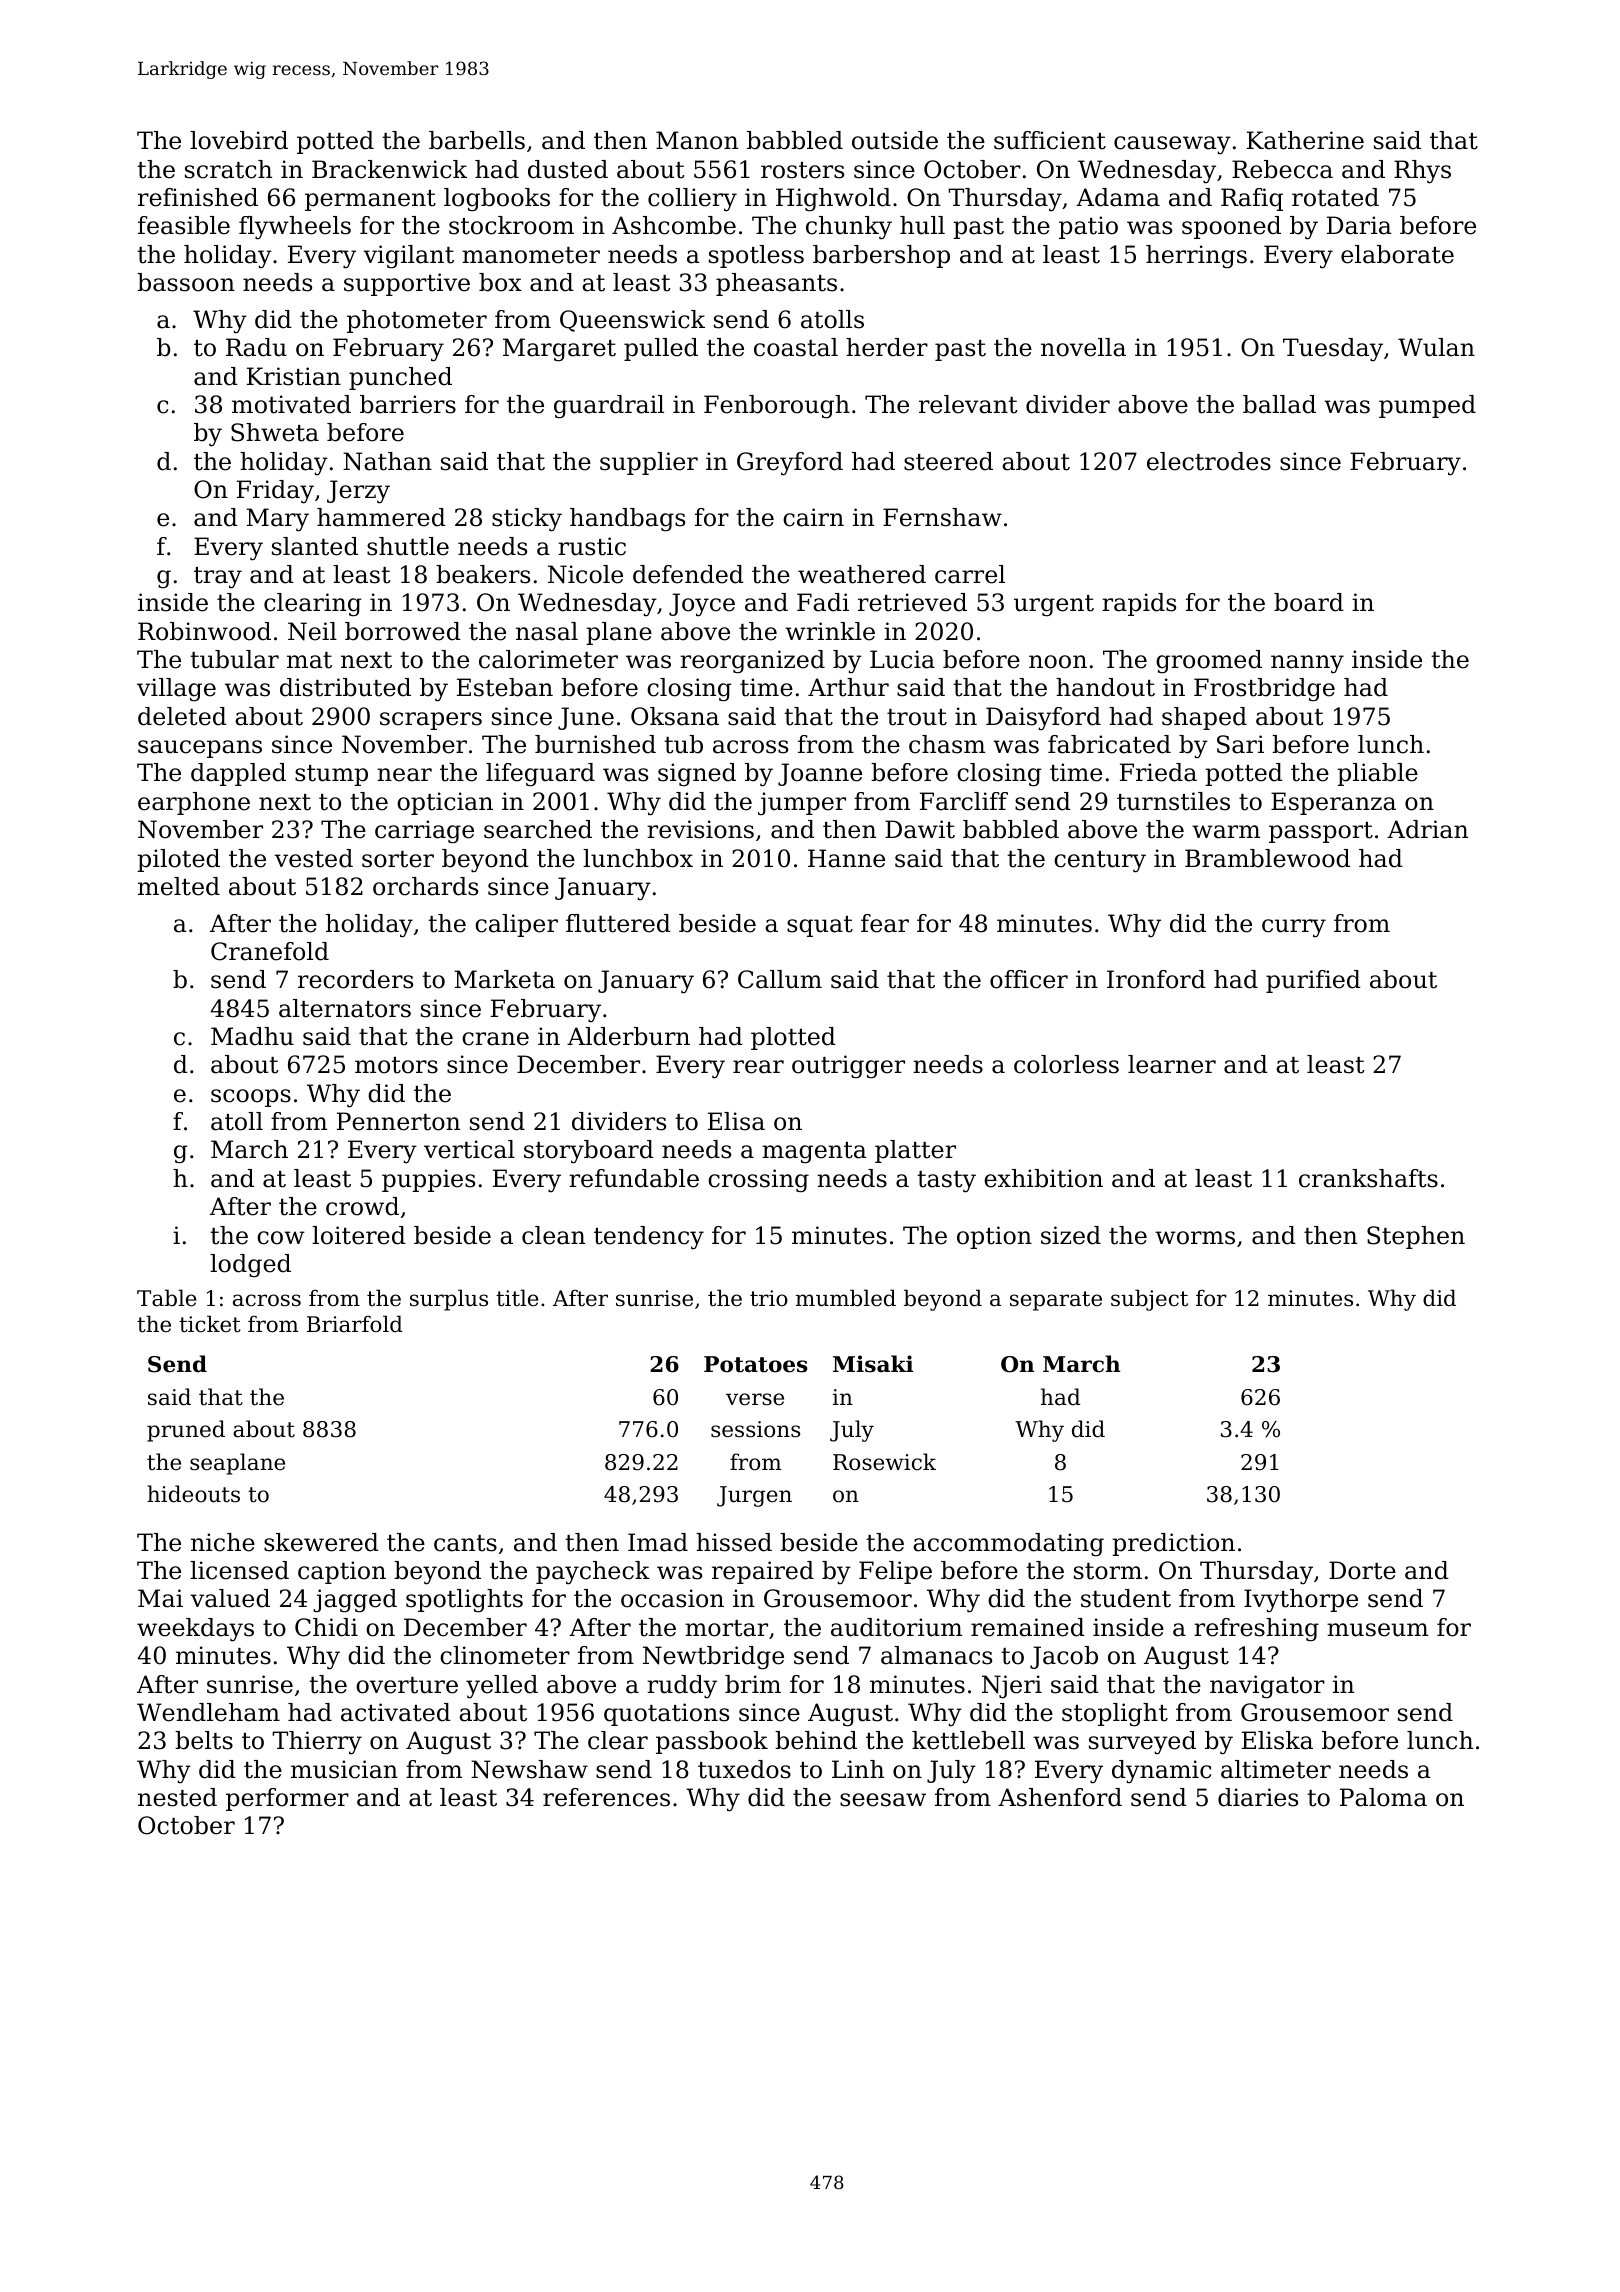 The height and width of the document is (2292, 1620). Describe the element at coordinates (883, 1800) in the document. I see `seesaw` at that location.
